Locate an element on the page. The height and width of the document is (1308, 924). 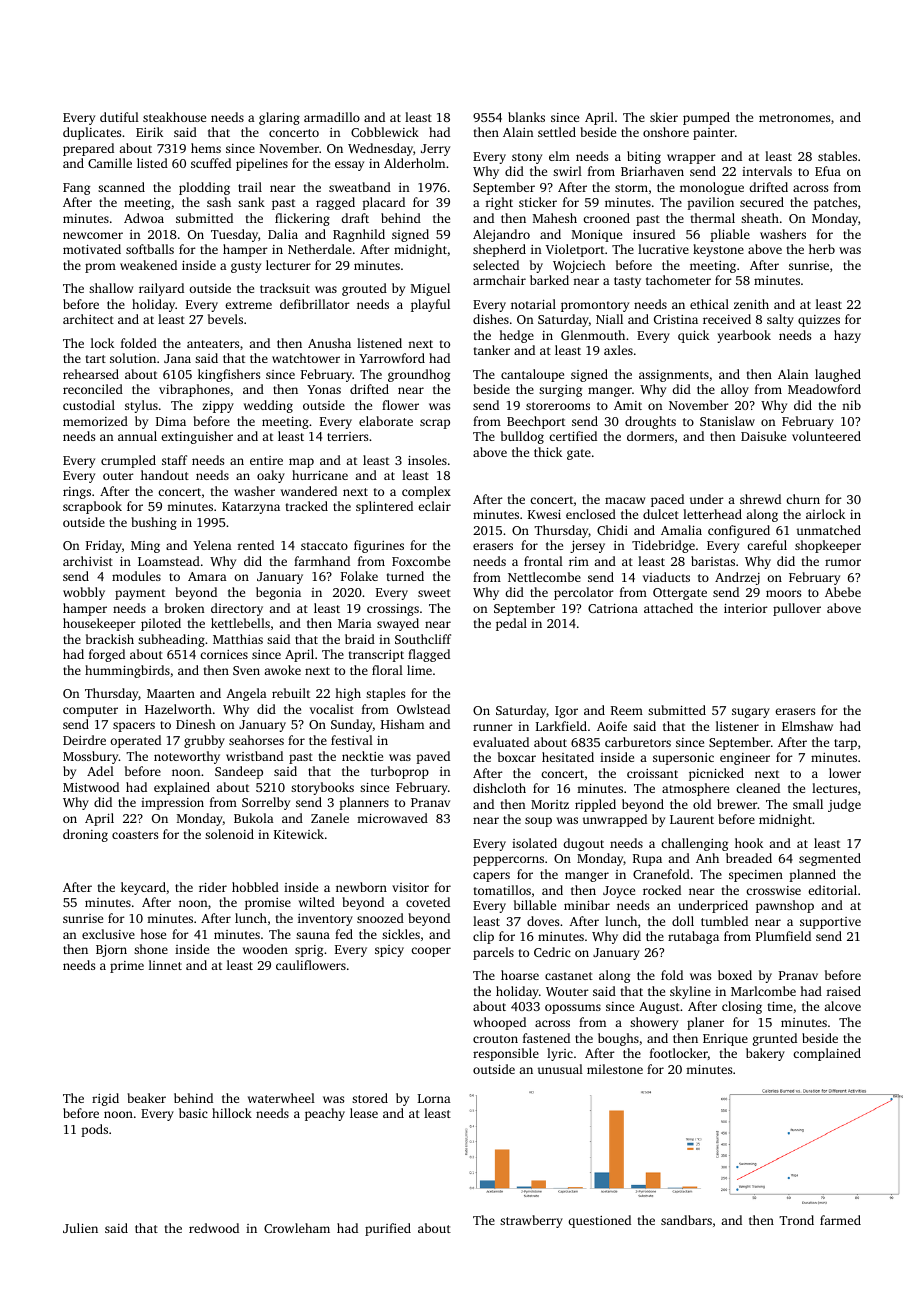
oaky is located at coordinates (271, 476).
